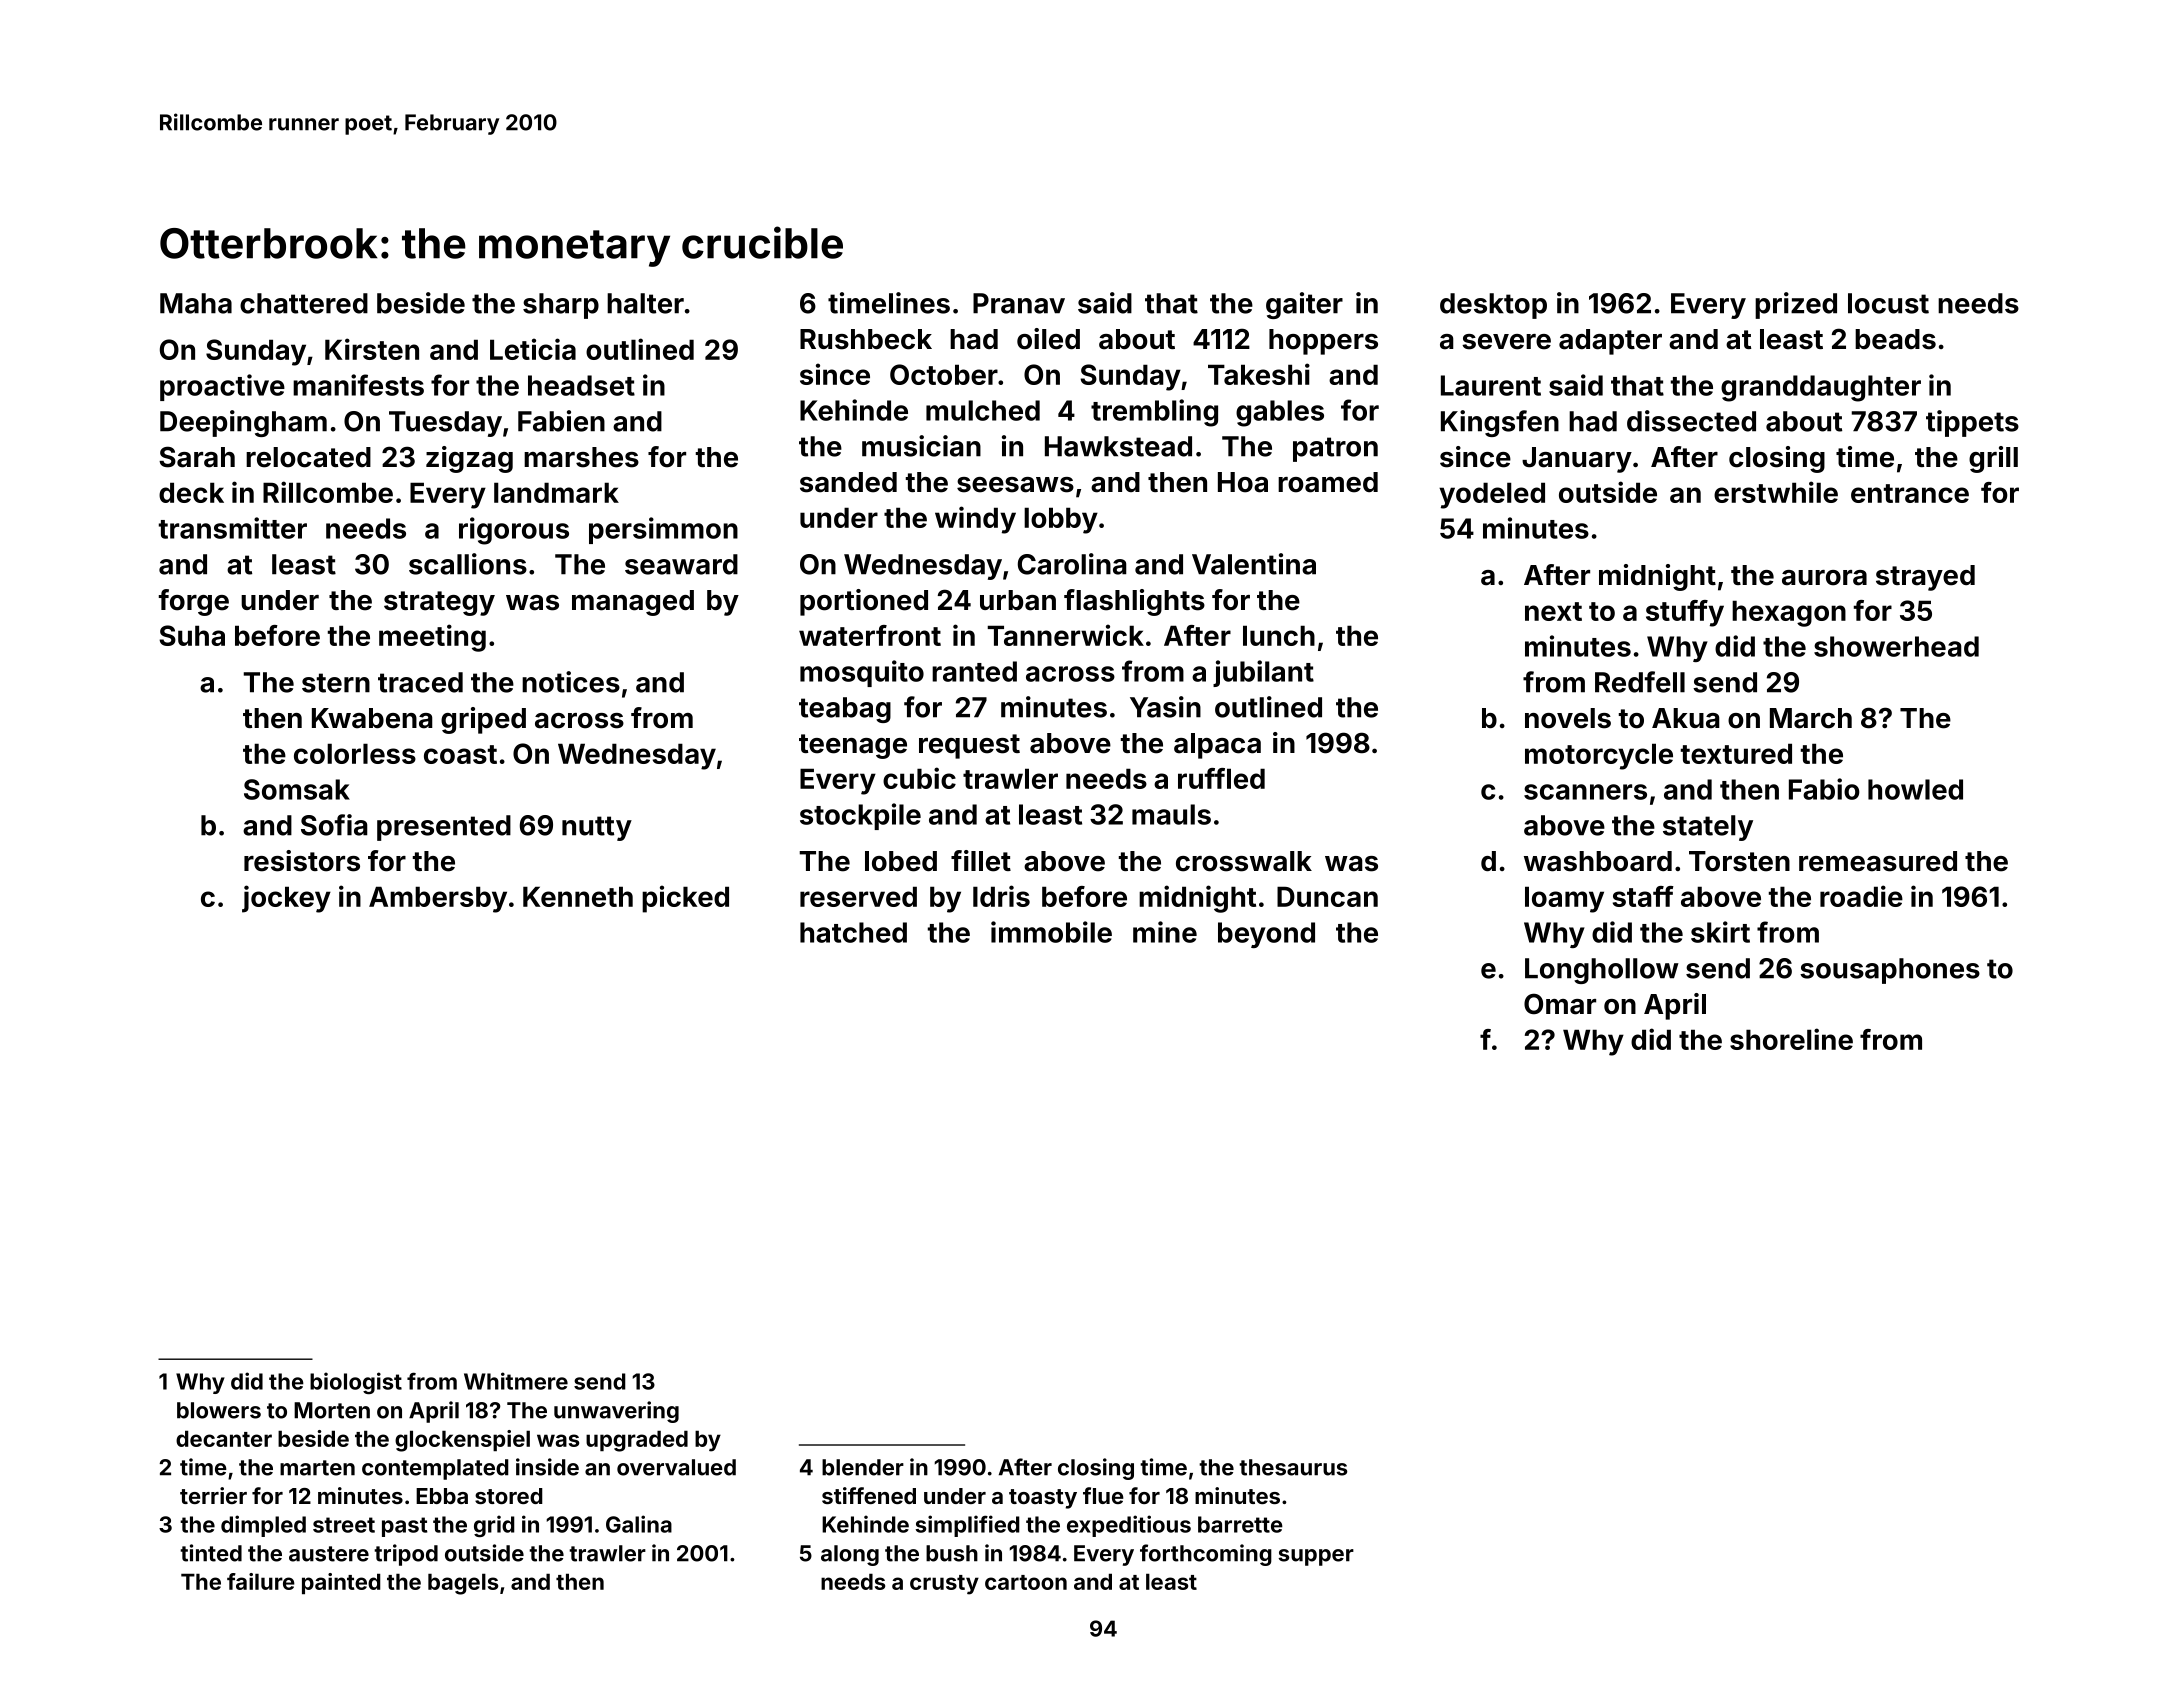  What do you see at coordinates (261, 1581) in the page?
I see `failure` at bounding box center [261, 1581].
